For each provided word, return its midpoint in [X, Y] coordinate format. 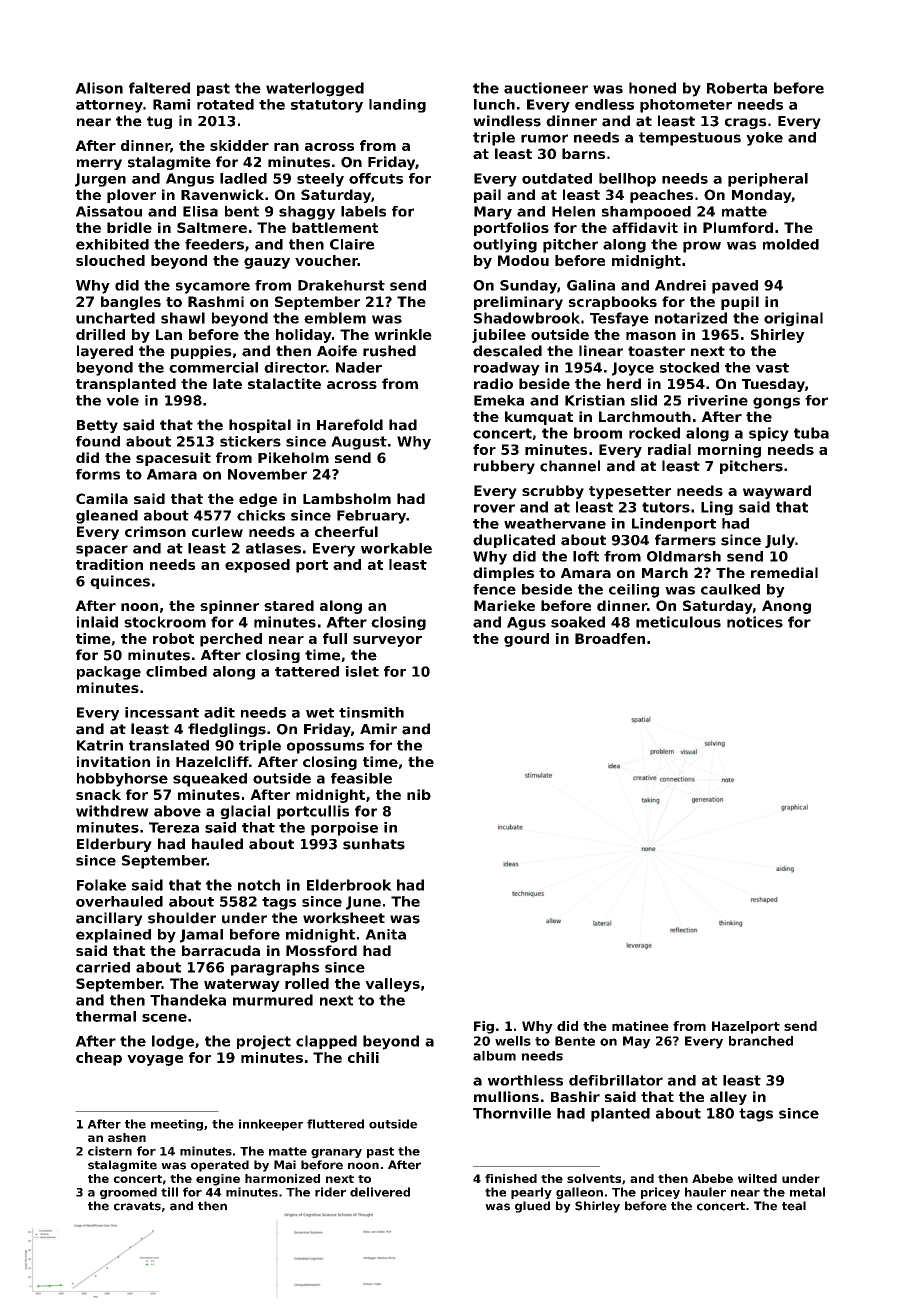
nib [419, 794]
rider [330, 1192]
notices [755, 622]
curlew [217, 531]
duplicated [514, 541]
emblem [335, 318]
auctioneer [546, 88]
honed [652, 88]
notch [259, 885]
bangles [131, 303]
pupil [740, 303]
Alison [99, 88]
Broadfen [610, 638]
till [169, 1192]
